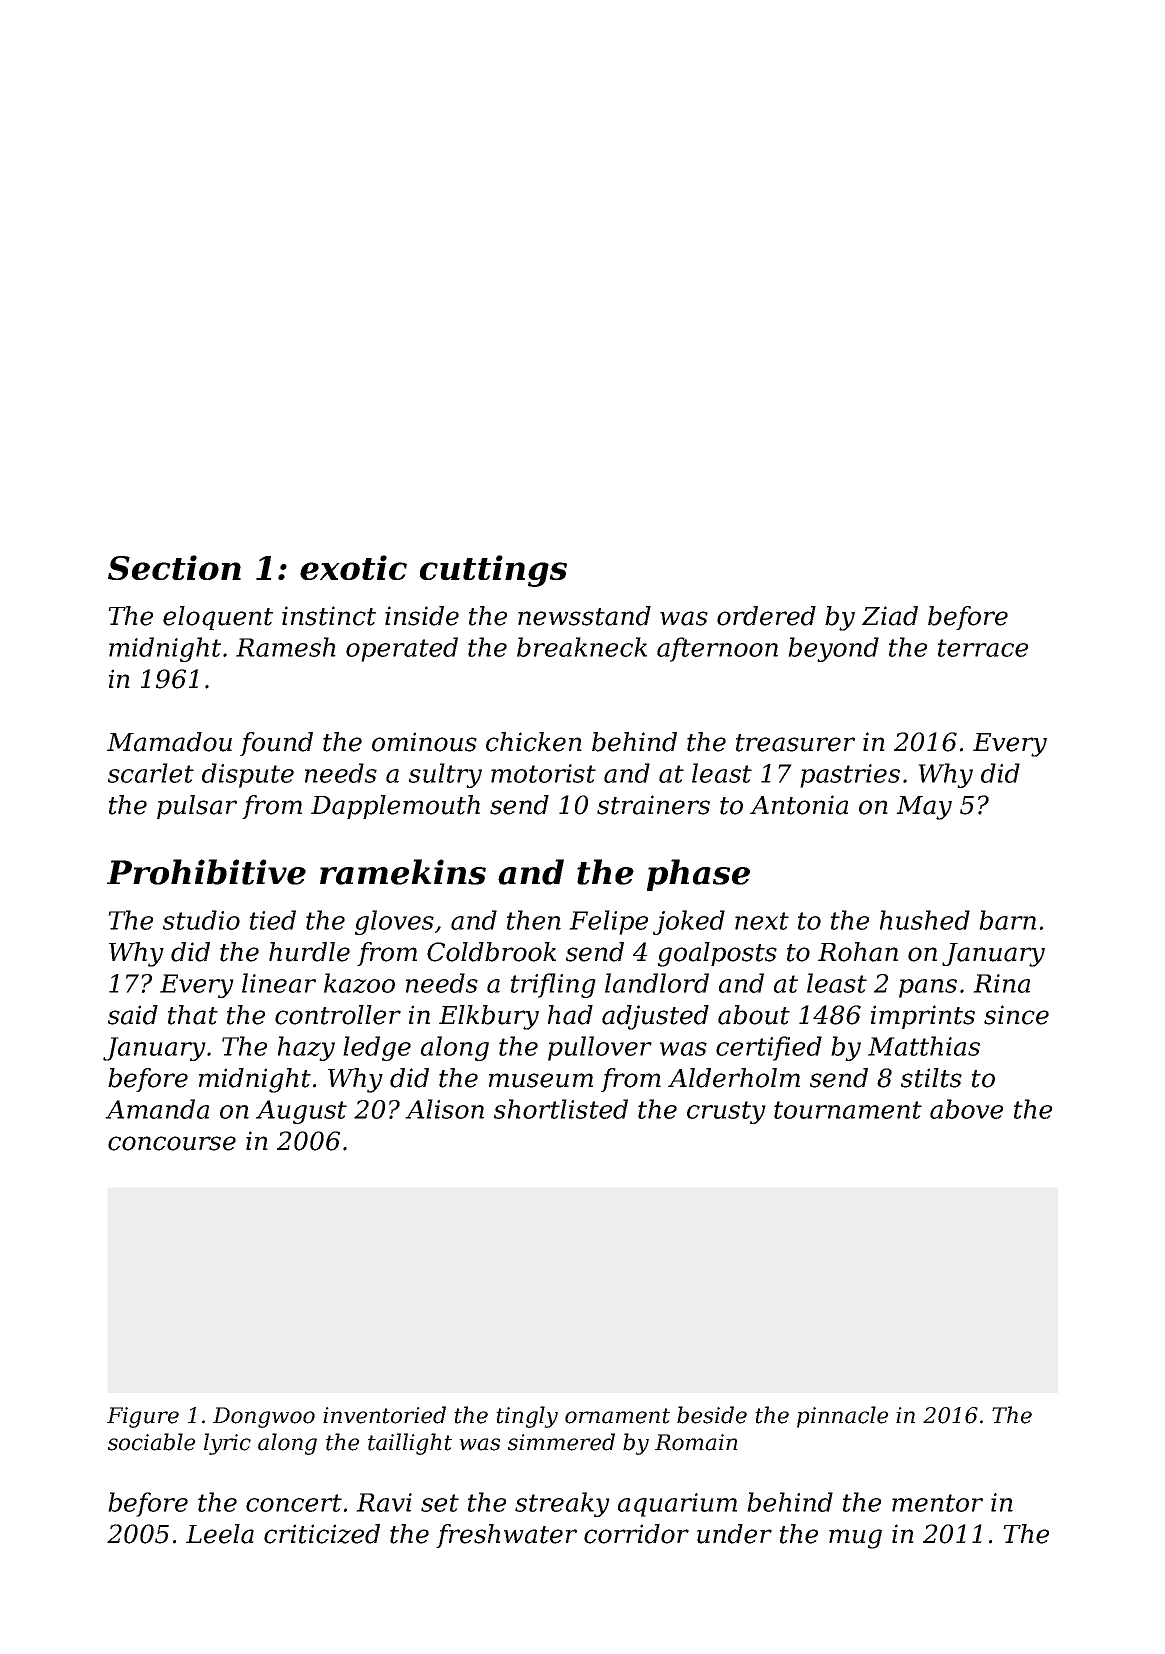  I want to click on pastries, so click(850, 776).
